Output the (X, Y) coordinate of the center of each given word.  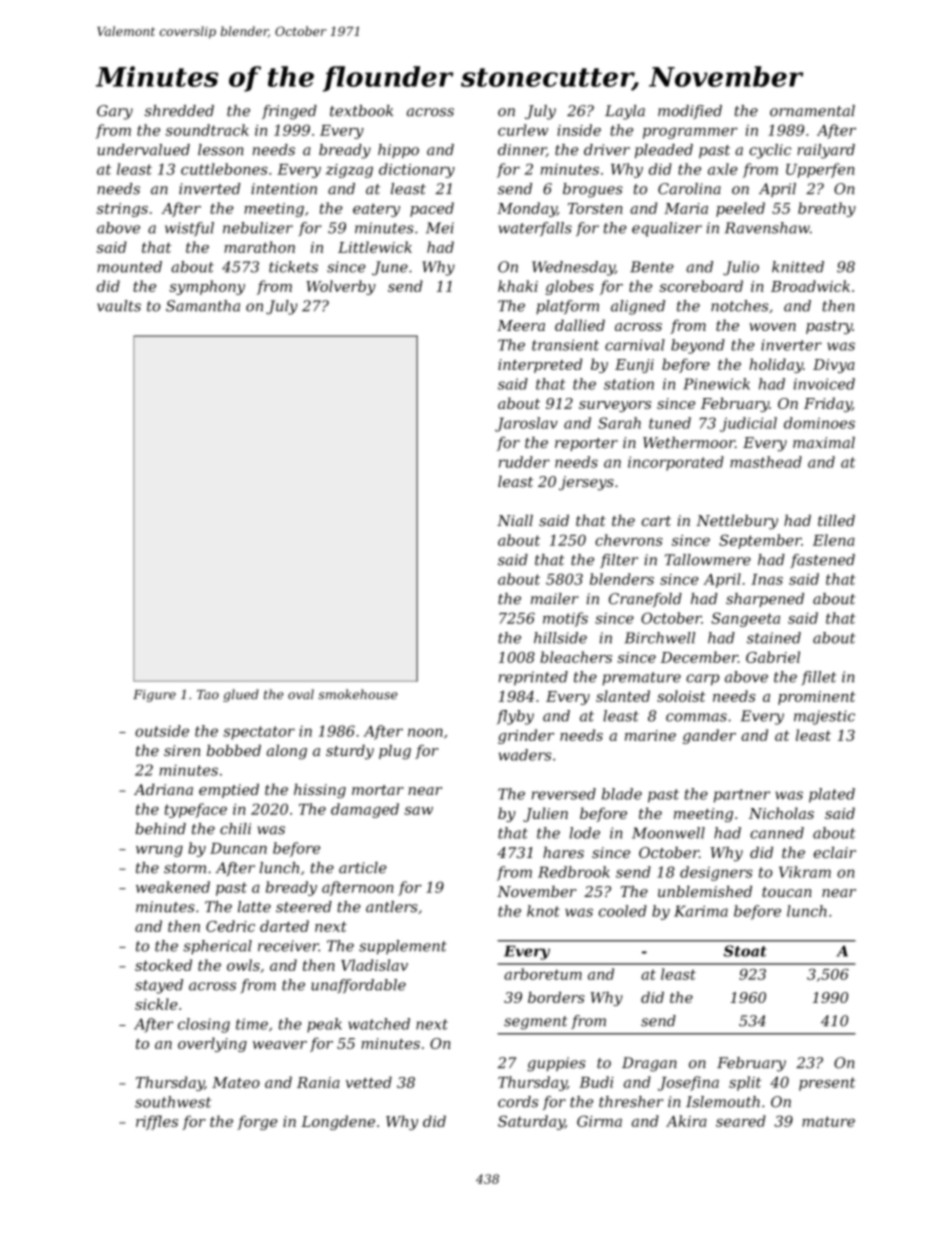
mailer (555, 599)
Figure (154, 696)
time (252, 1024)
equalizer (667, 229)
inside (579, 130)
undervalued (144, 150)
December (699, 657)
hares (563, 852)
